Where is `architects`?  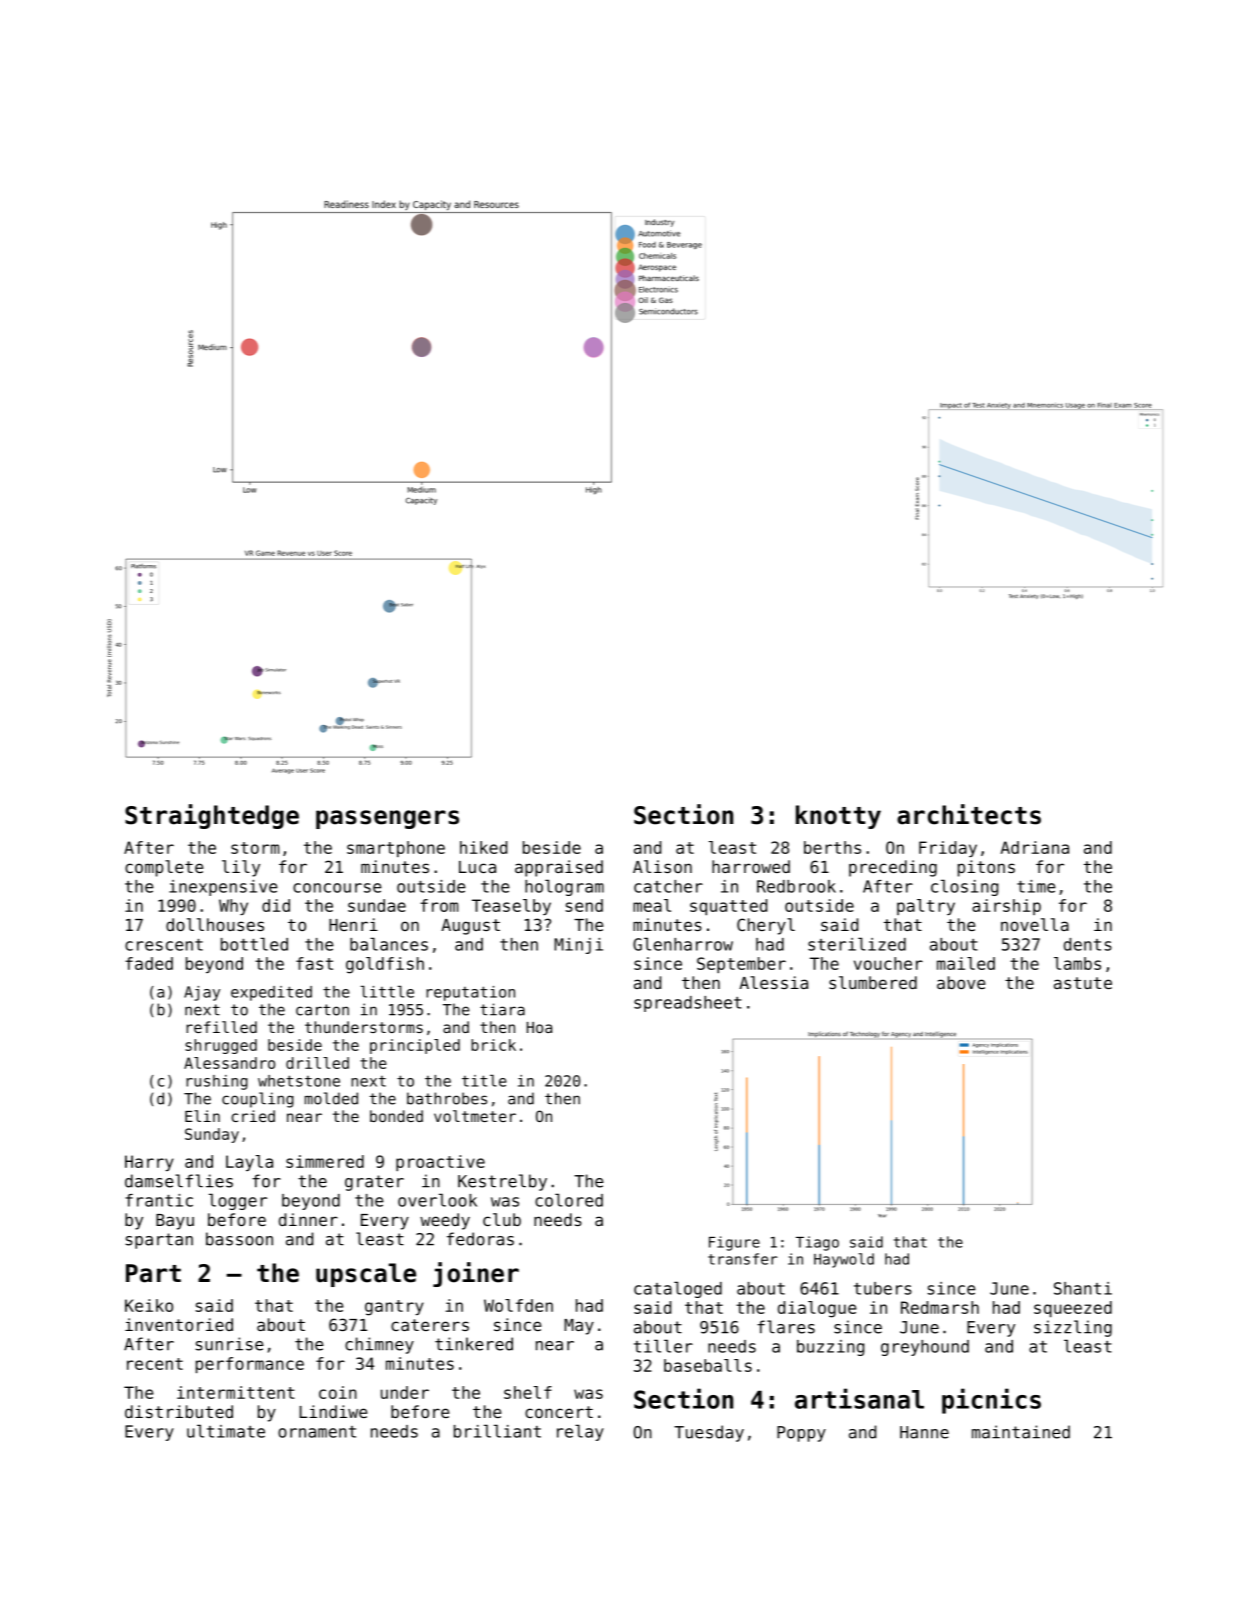 architects is located at coordinates (969, 814).
